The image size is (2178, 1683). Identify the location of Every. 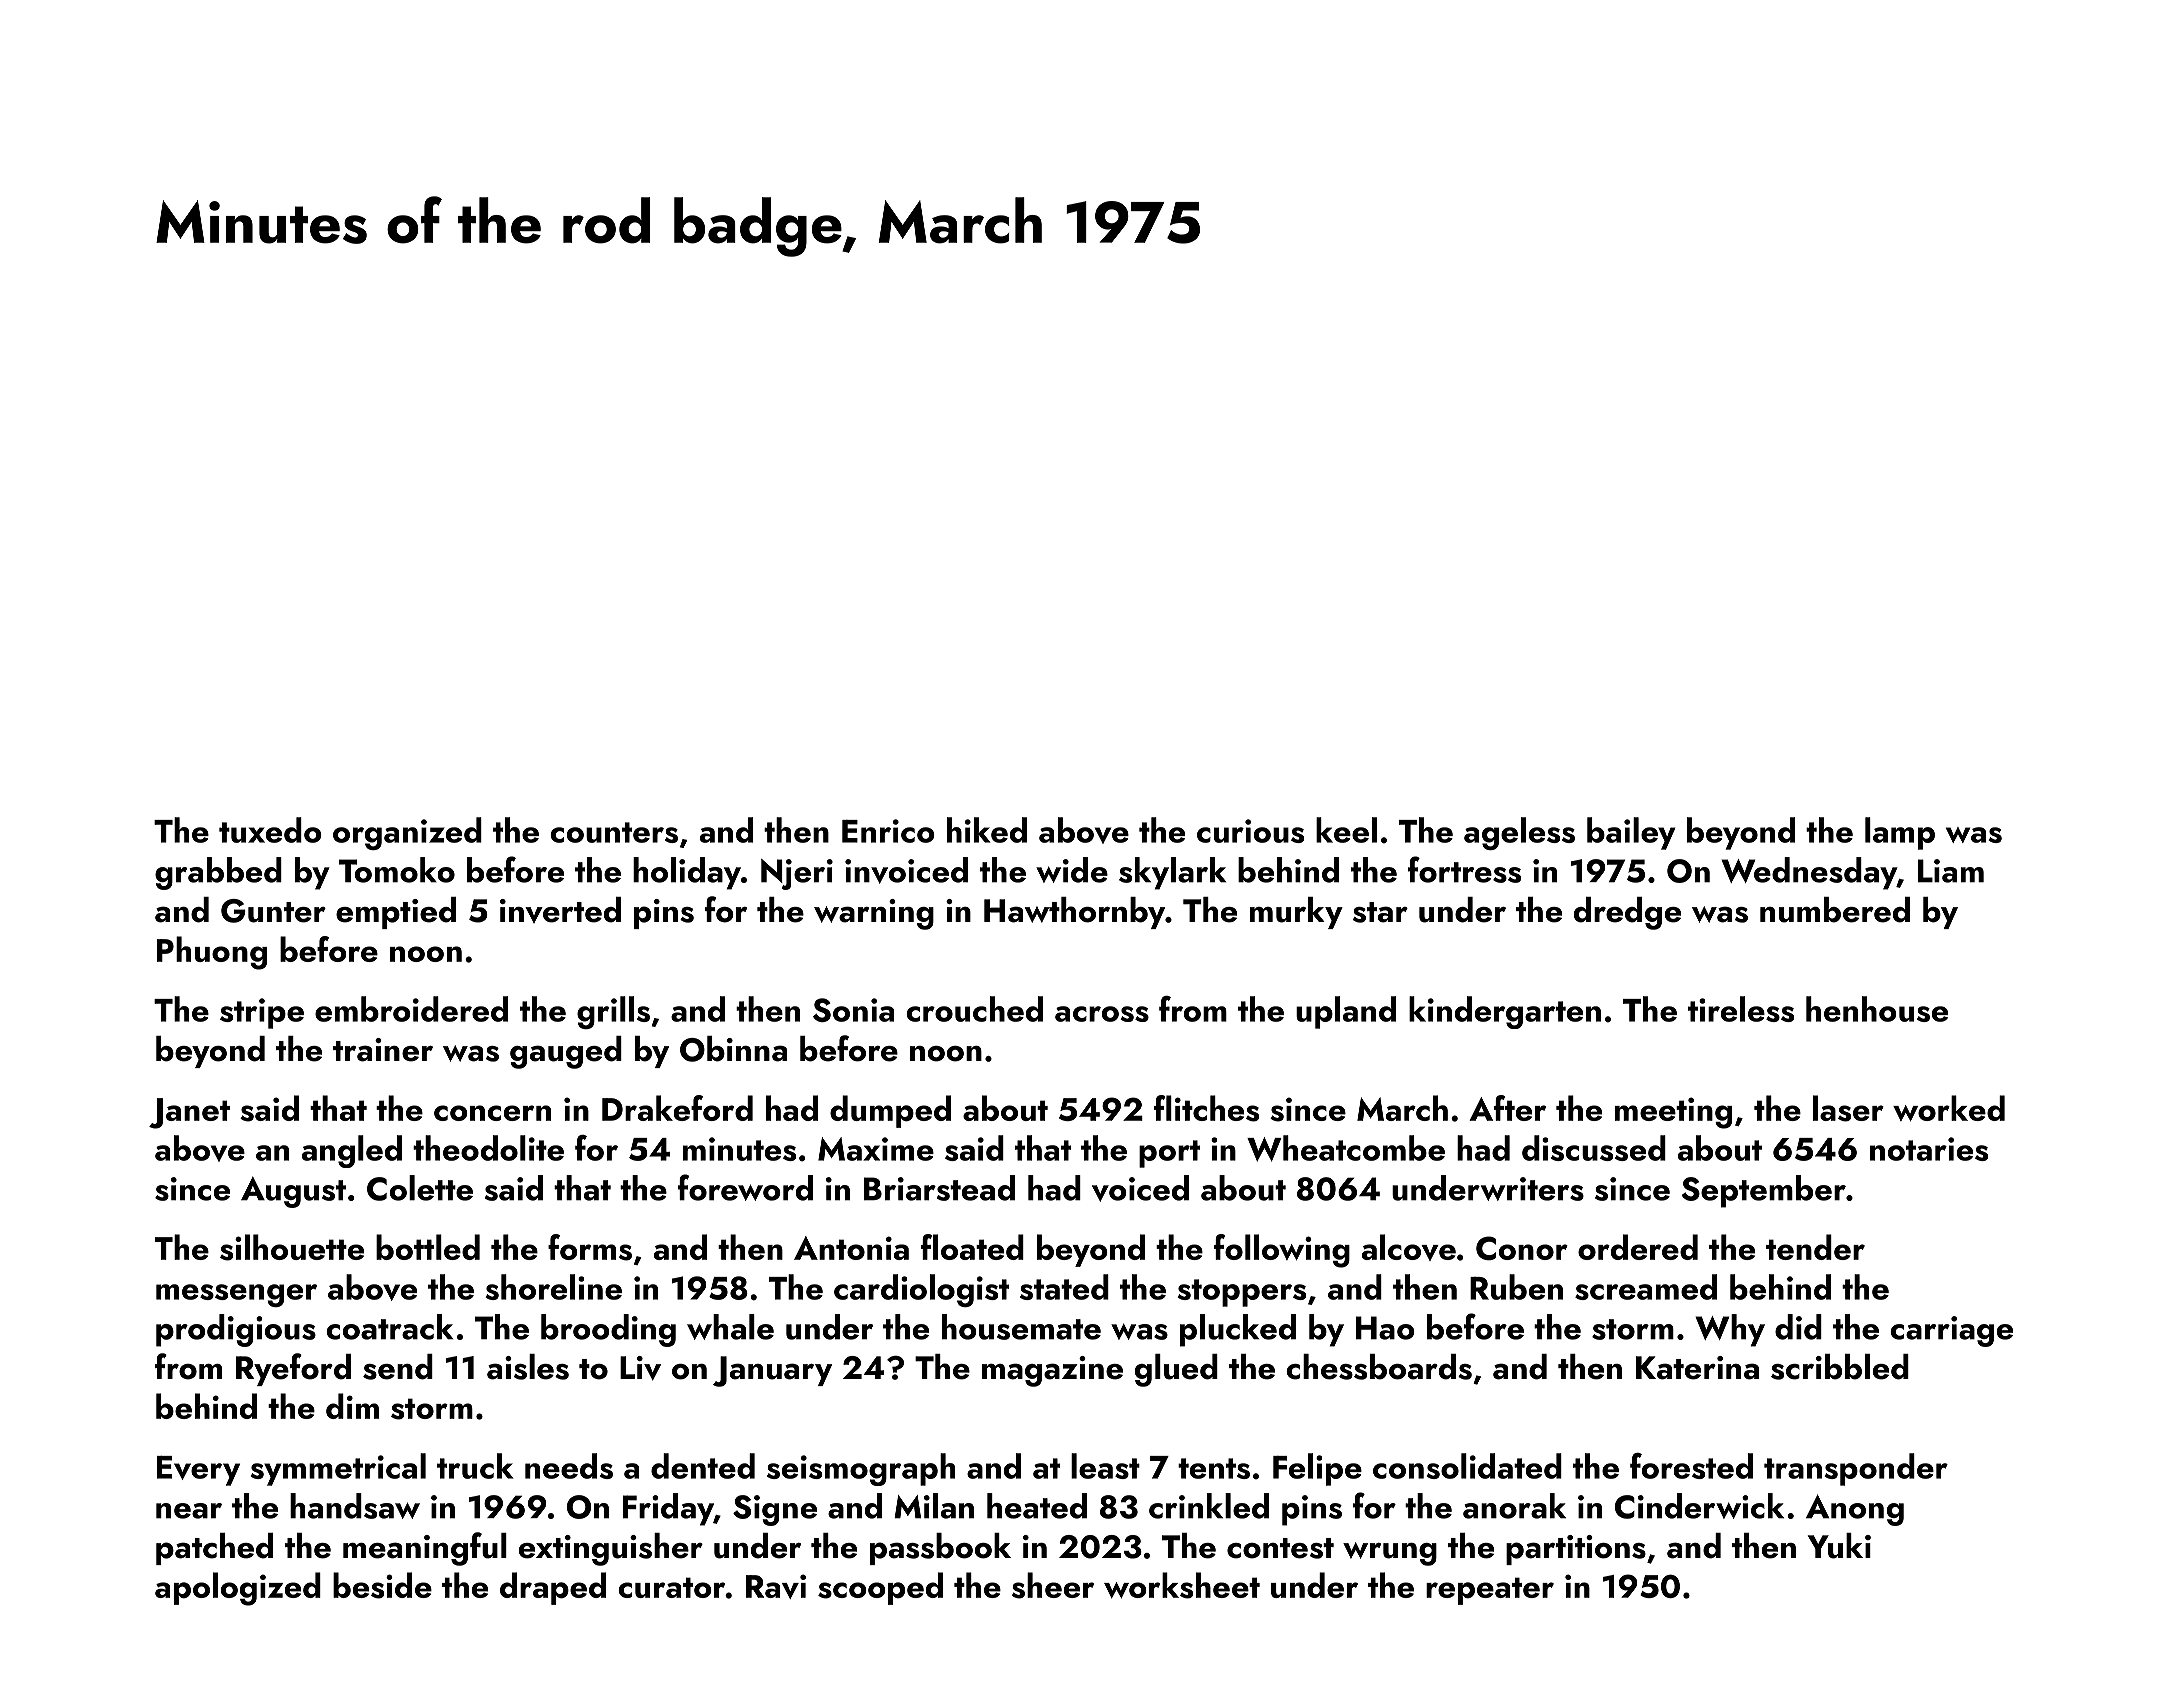
(198, 1470).
